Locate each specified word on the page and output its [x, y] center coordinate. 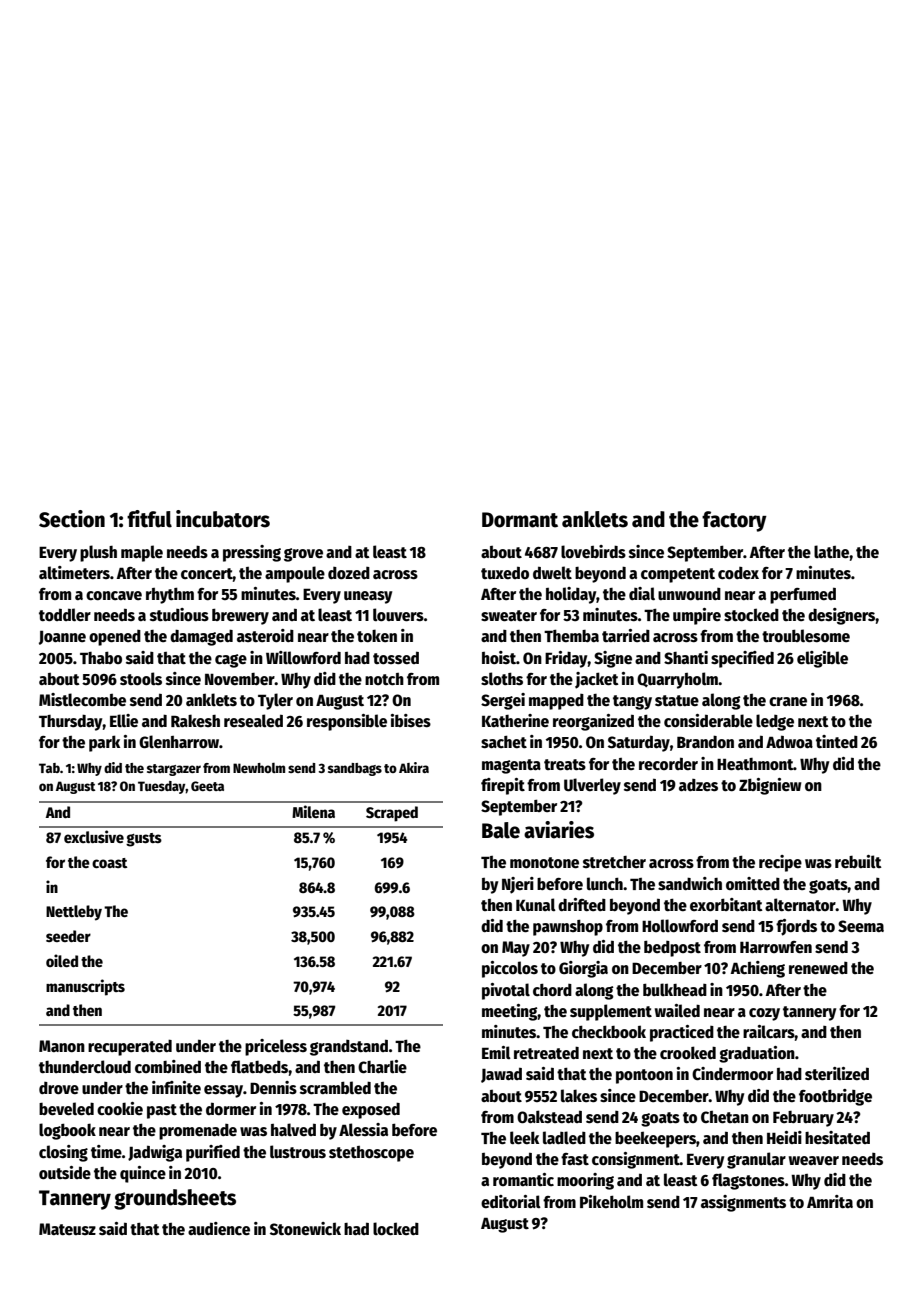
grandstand [349, 1047]
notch [384, 679]
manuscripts [85, 987]
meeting [510, 1012]
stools [141, 678]
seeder [68, 936]
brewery [240, 616]
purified [213, 1153]
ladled [564, 1137]
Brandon [705, 741]
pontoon [644, 1076]
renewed [818, 968]
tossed [396, 657]
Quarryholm [677, 680]
